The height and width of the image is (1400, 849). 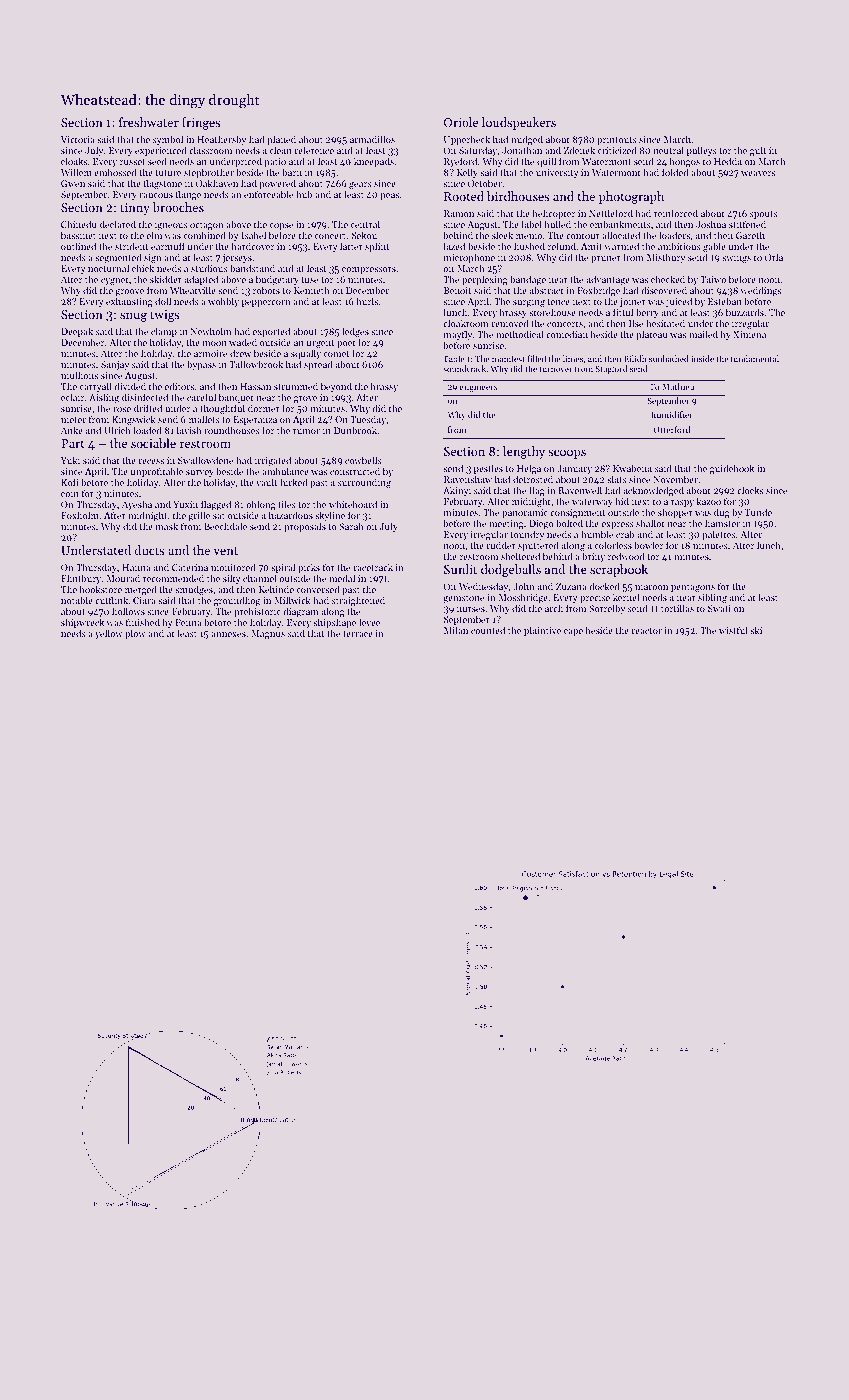 What do you see at coordinates (199, 516) in the image?
I see `grille` at bounding box center [199, 516].
